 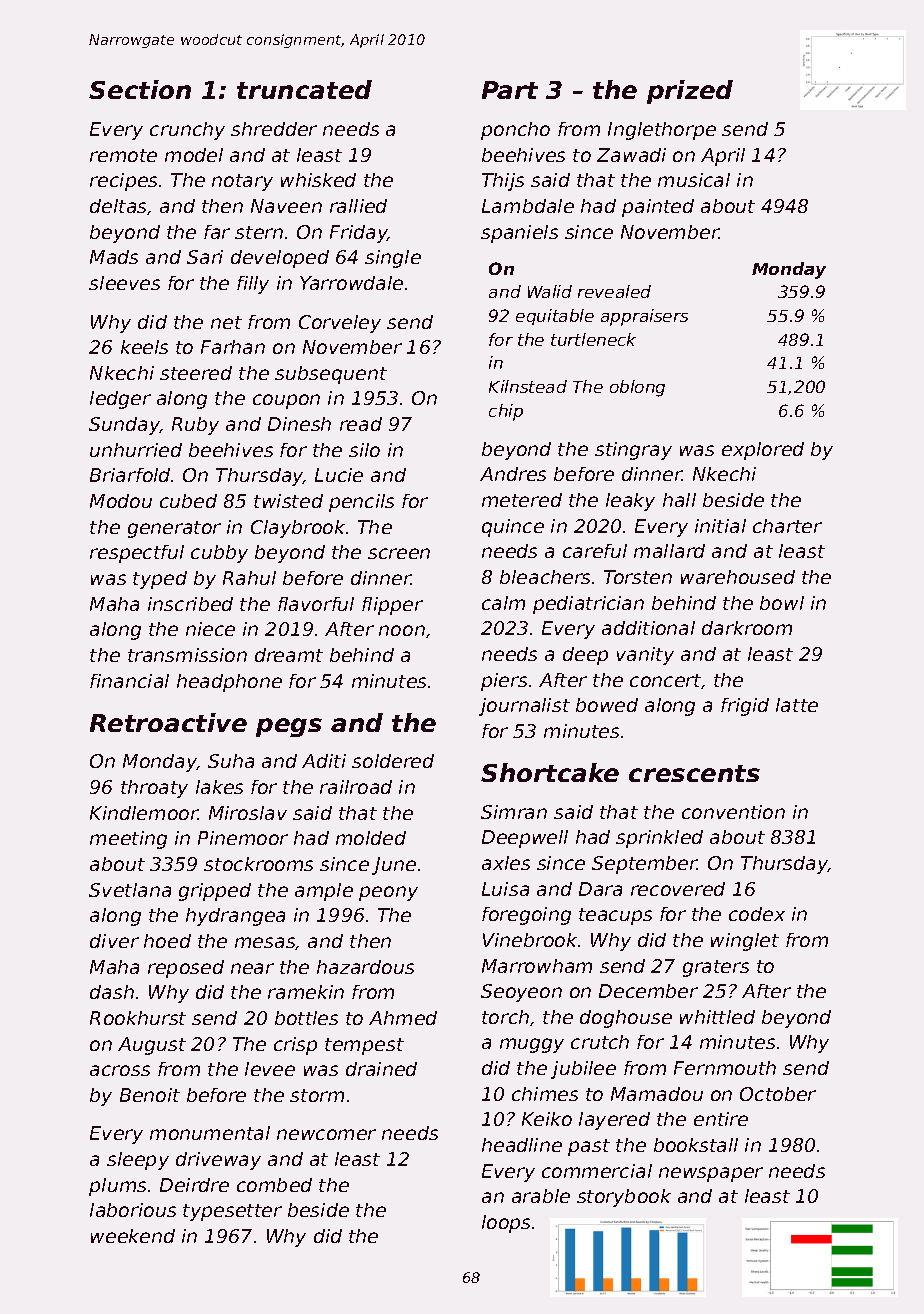 I want to click on painted, so click(x=658, y=208).
